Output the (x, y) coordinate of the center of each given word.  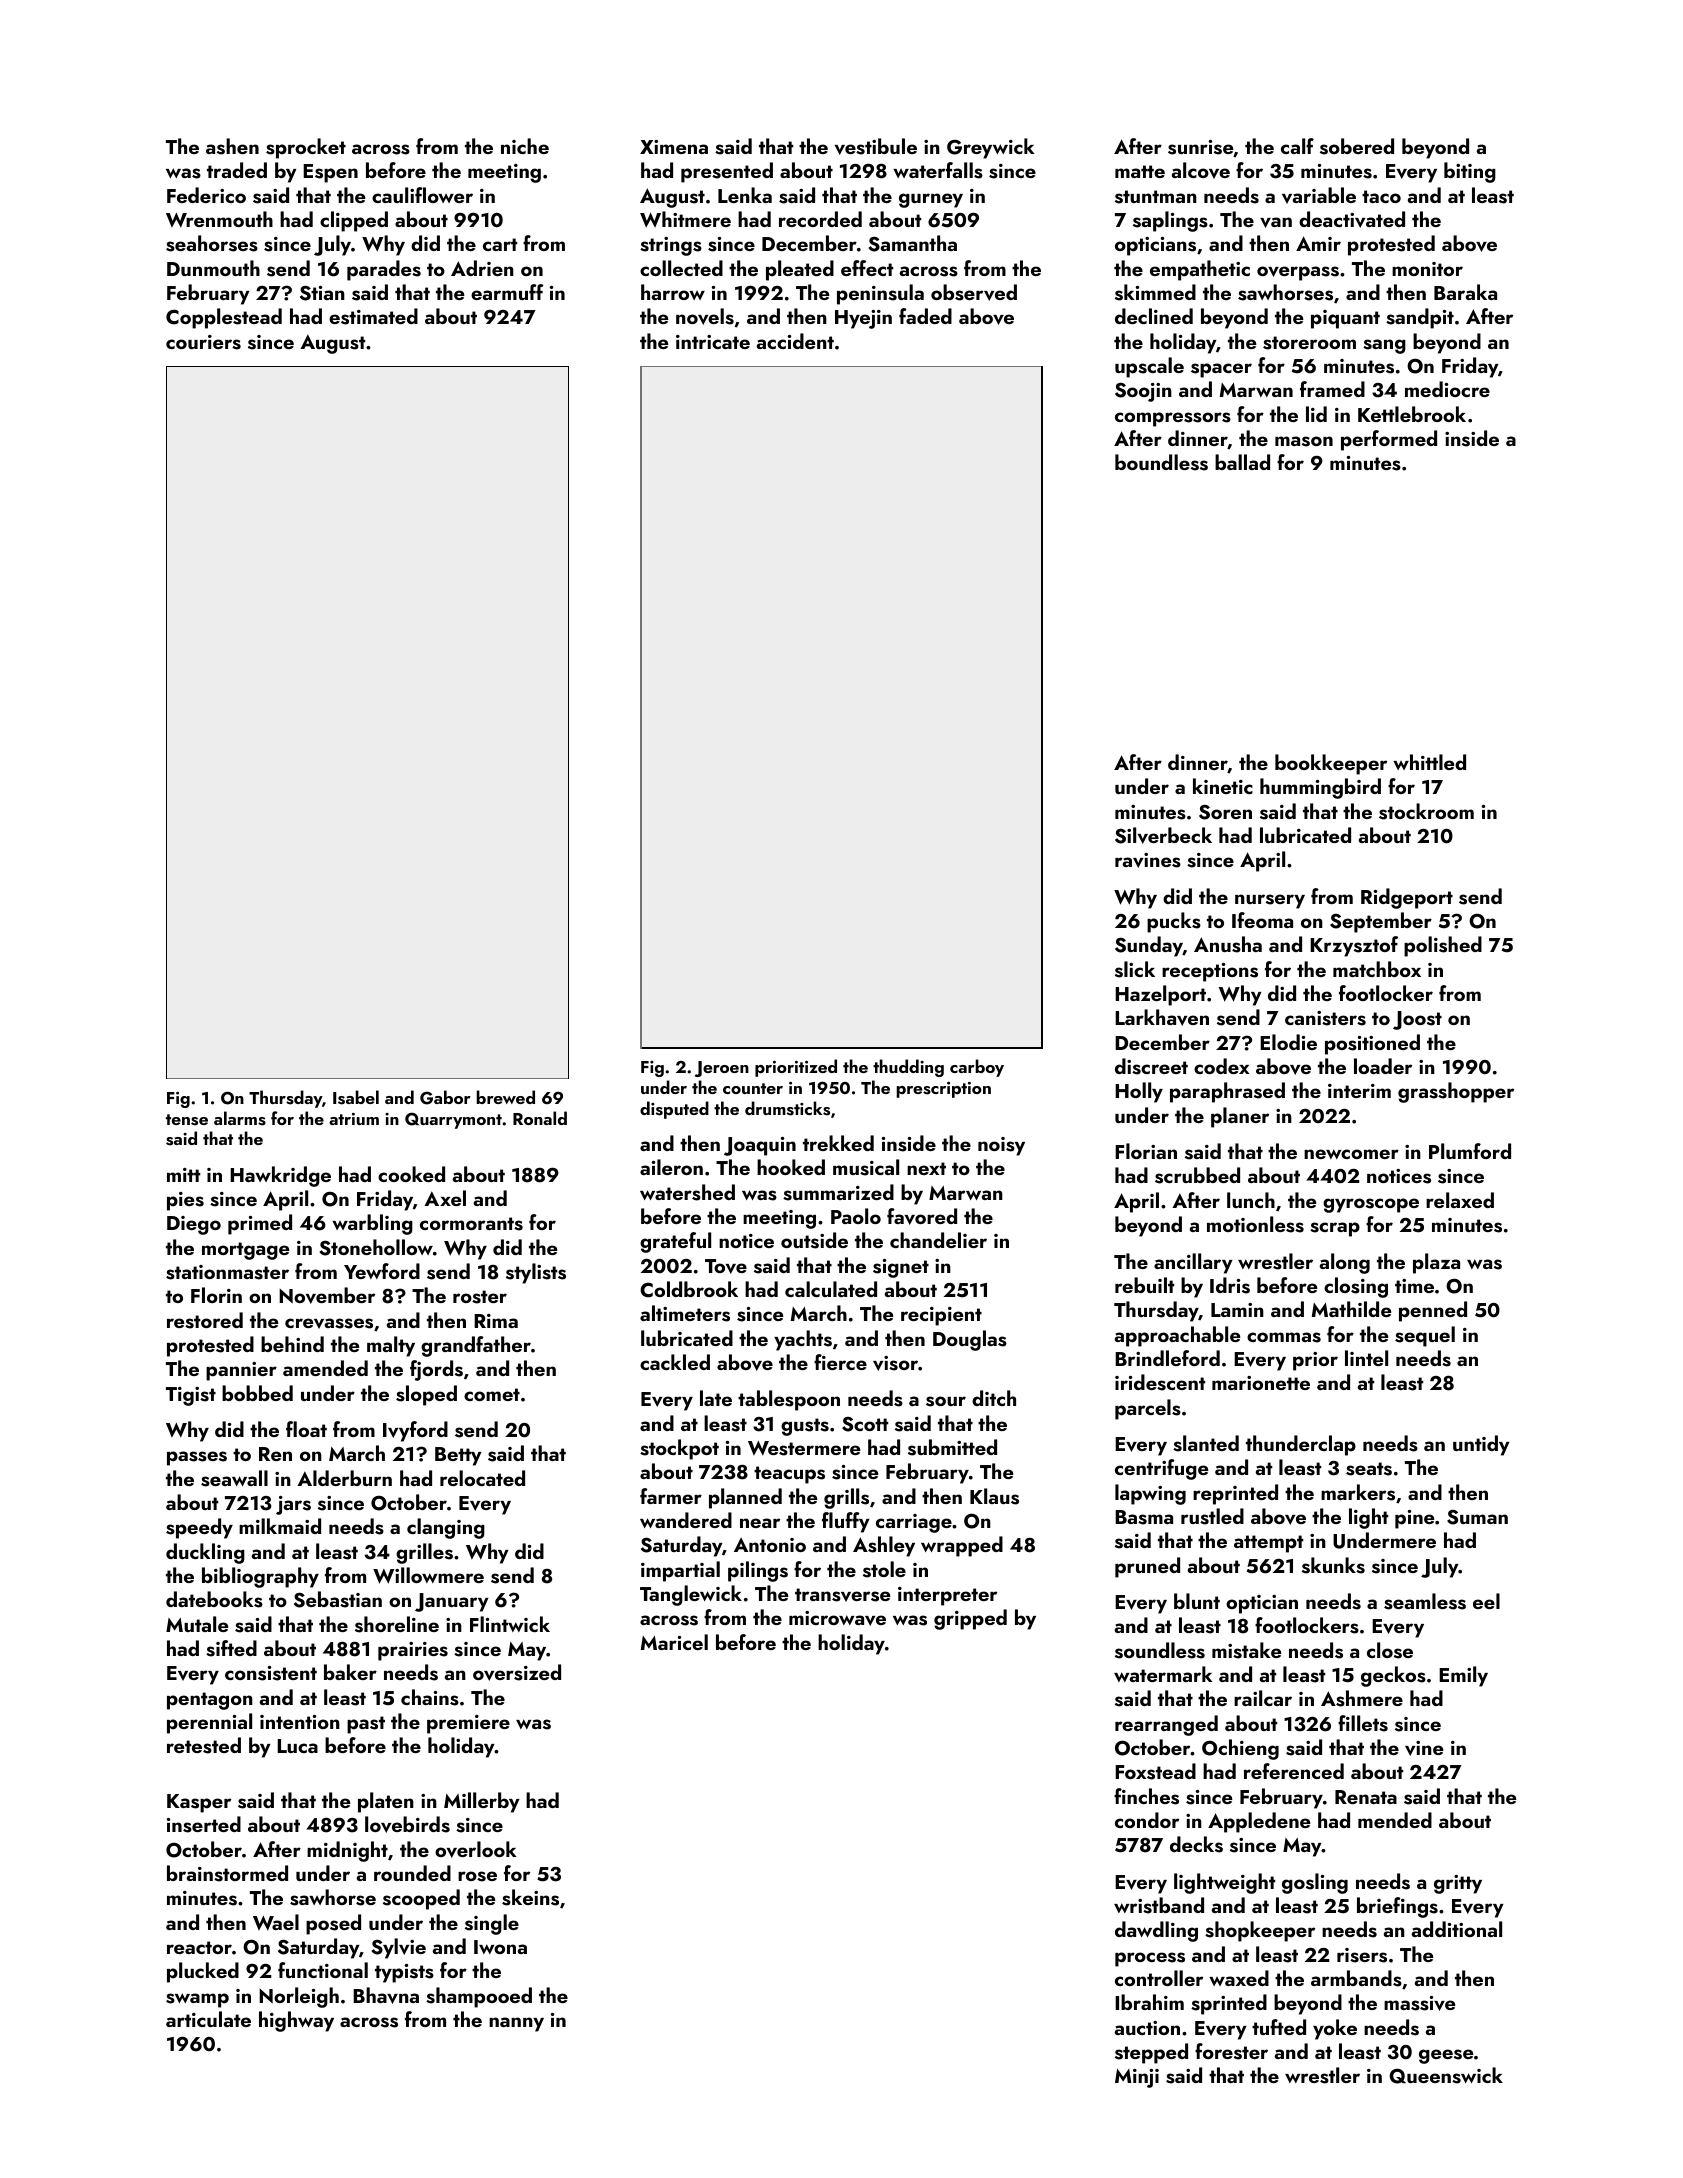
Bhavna (386, 1995)
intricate (713, 342)
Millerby (482, 1802)
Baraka (1465, 292)
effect (867, 268)
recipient (941, 1316)
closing (1356, 1287)
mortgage (245, 1251)
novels (705, 316)
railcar (1263, 1698)
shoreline (397, 1624)
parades (384, 270)
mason (1304, 441)
